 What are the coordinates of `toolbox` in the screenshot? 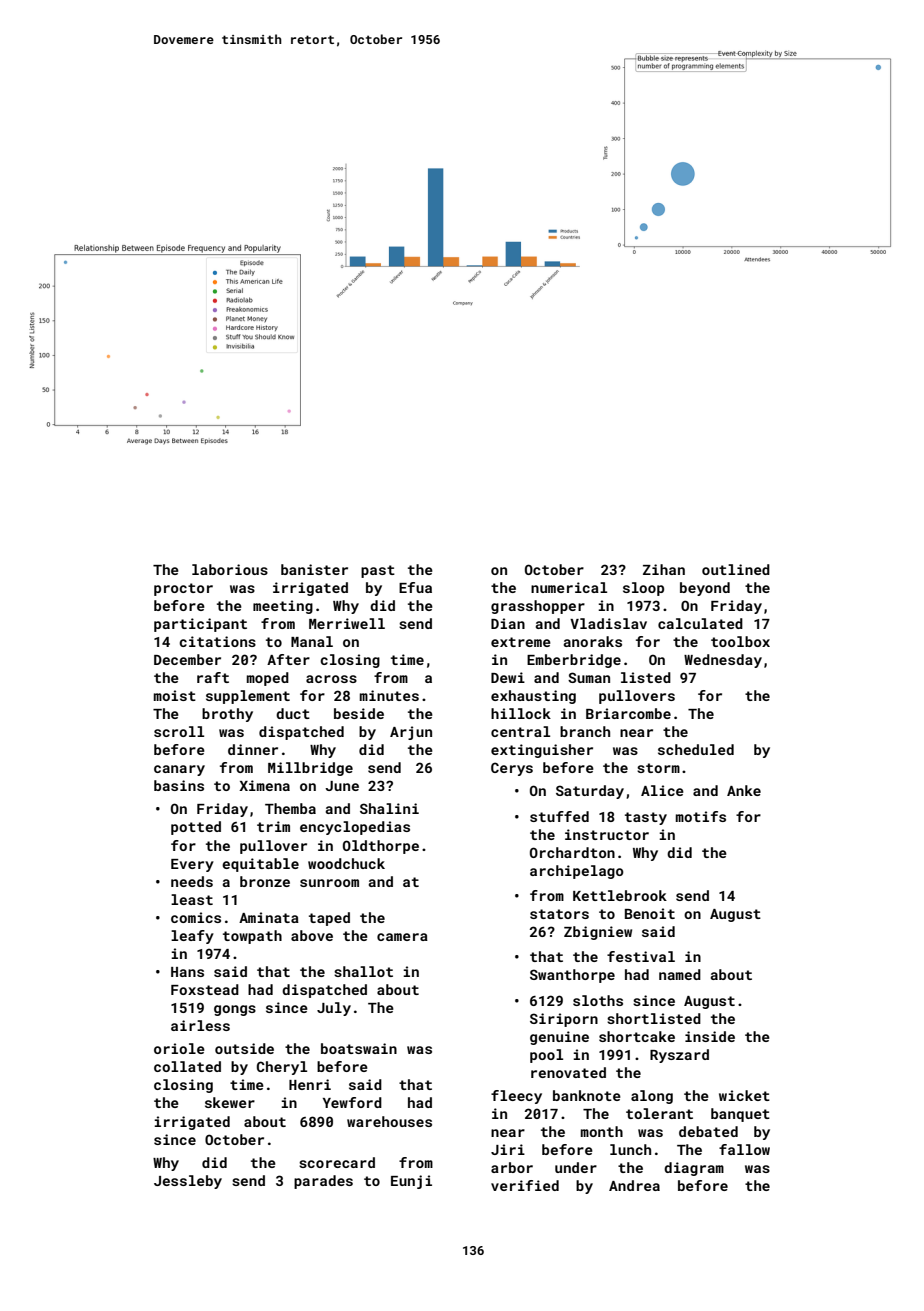 It's located at (740, 641).
